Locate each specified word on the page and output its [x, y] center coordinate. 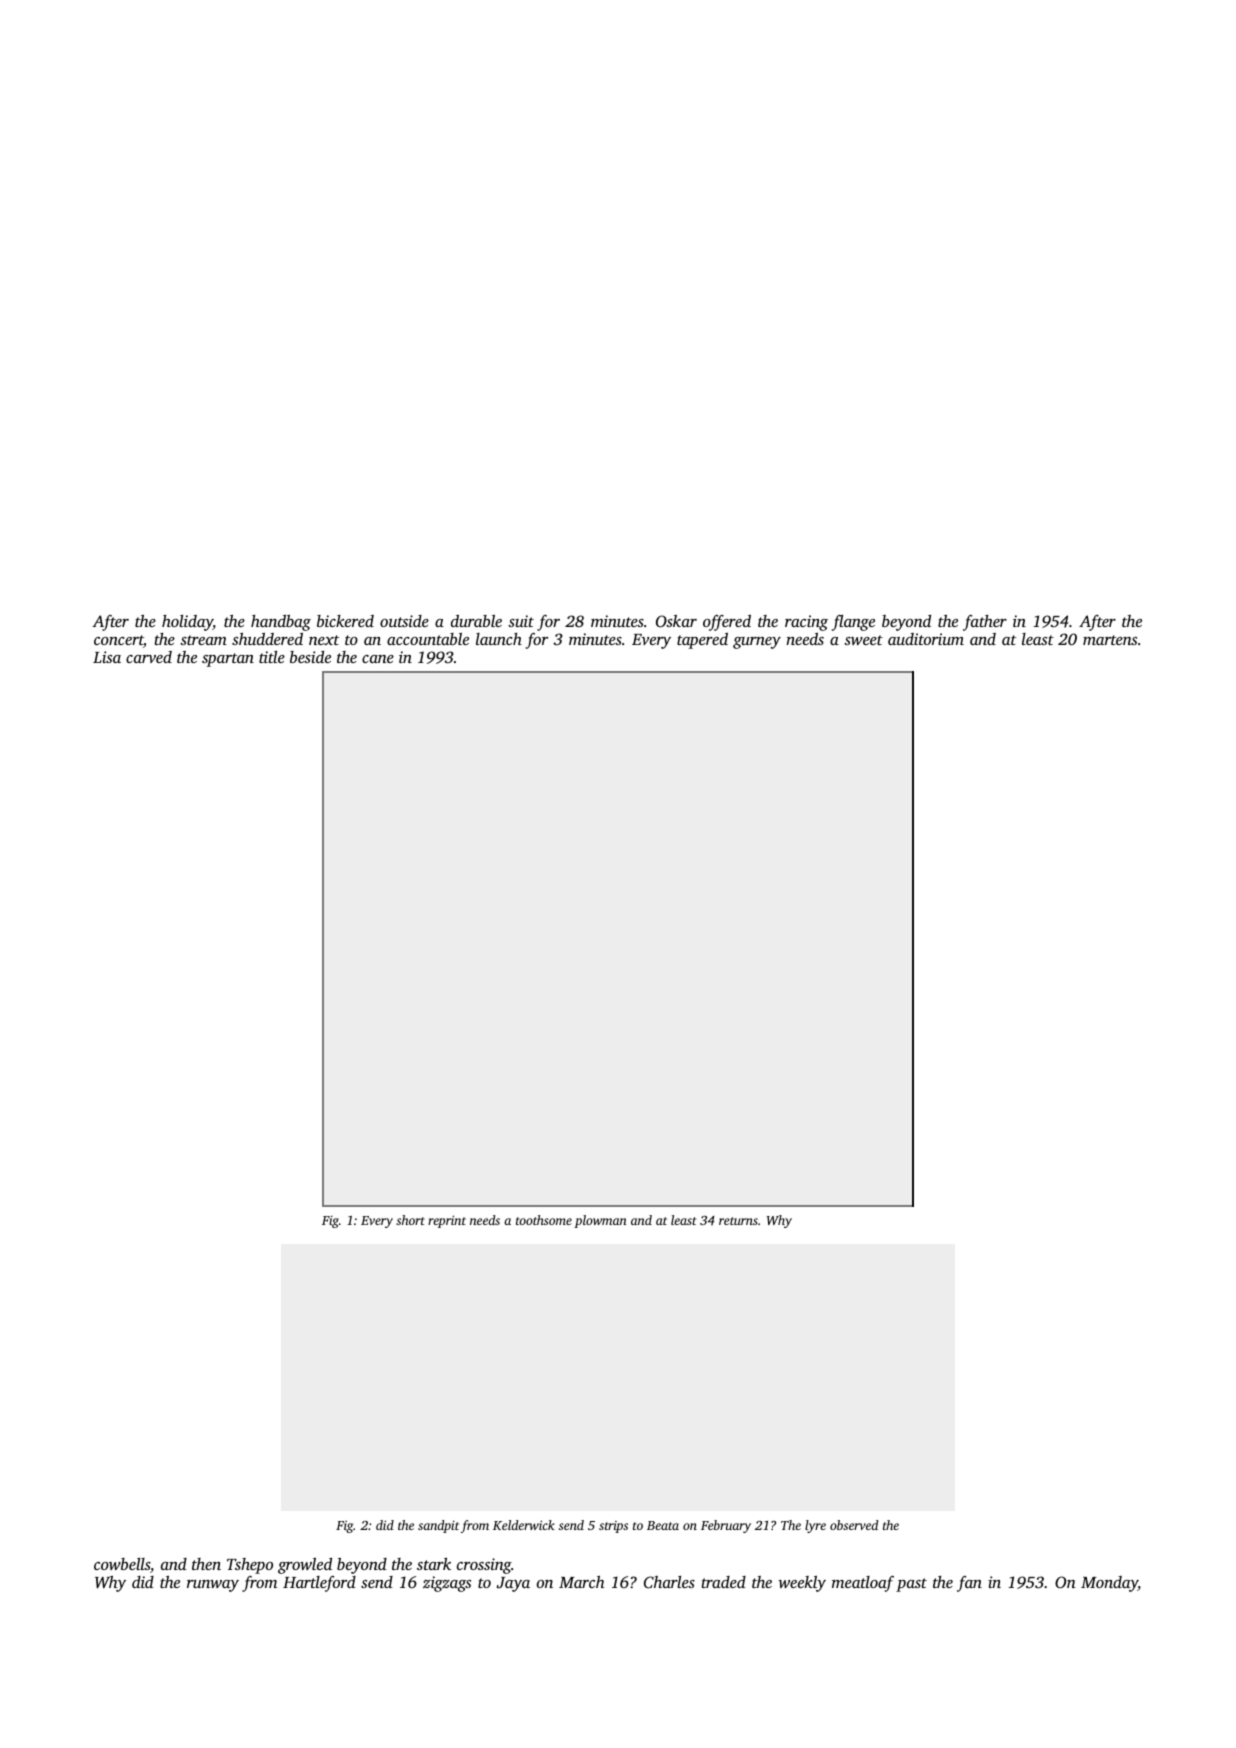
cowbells [122, 1564]
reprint [447, 1221]
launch [499, 639]
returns [738, 1221]
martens [1110, 640]
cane [378, 659]
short [410, 1220]
